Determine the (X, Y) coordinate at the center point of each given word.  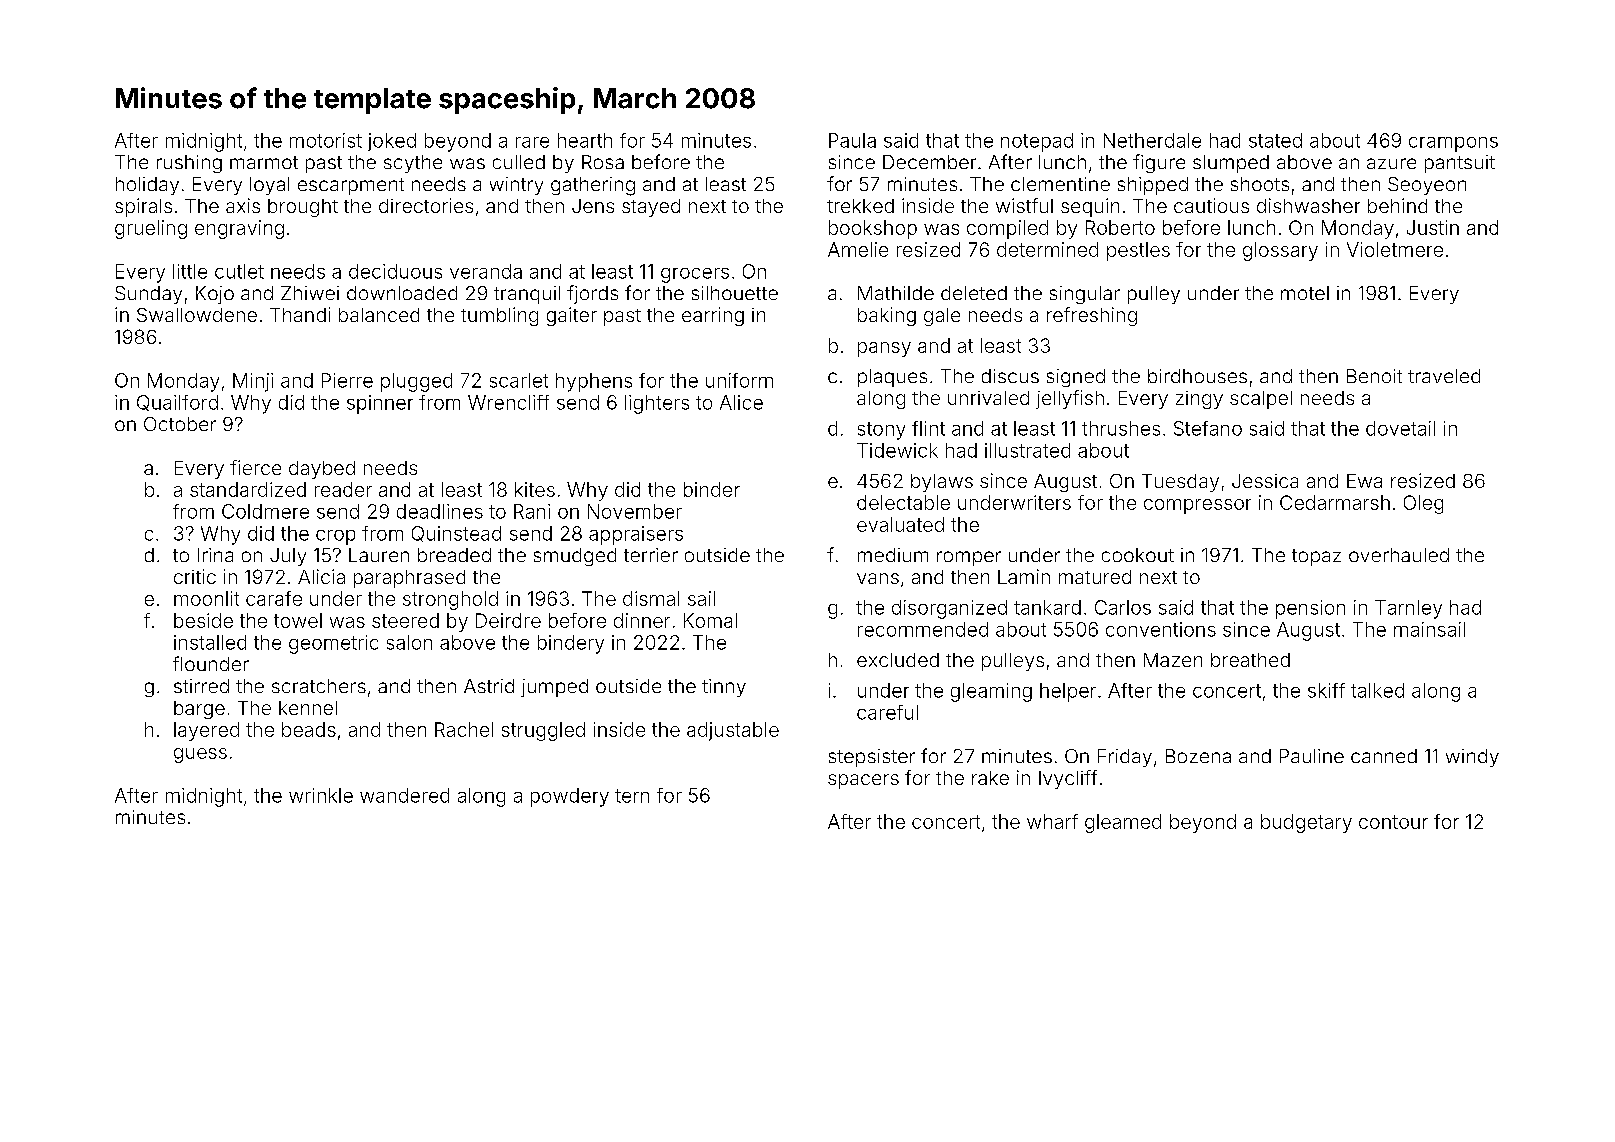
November (635, 511)
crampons (1453, 144)
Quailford (177, 403)
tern (632, 796)
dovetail (1400, 428)
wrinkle (321, 795)
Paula (852, 140)
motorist (326, 140)
